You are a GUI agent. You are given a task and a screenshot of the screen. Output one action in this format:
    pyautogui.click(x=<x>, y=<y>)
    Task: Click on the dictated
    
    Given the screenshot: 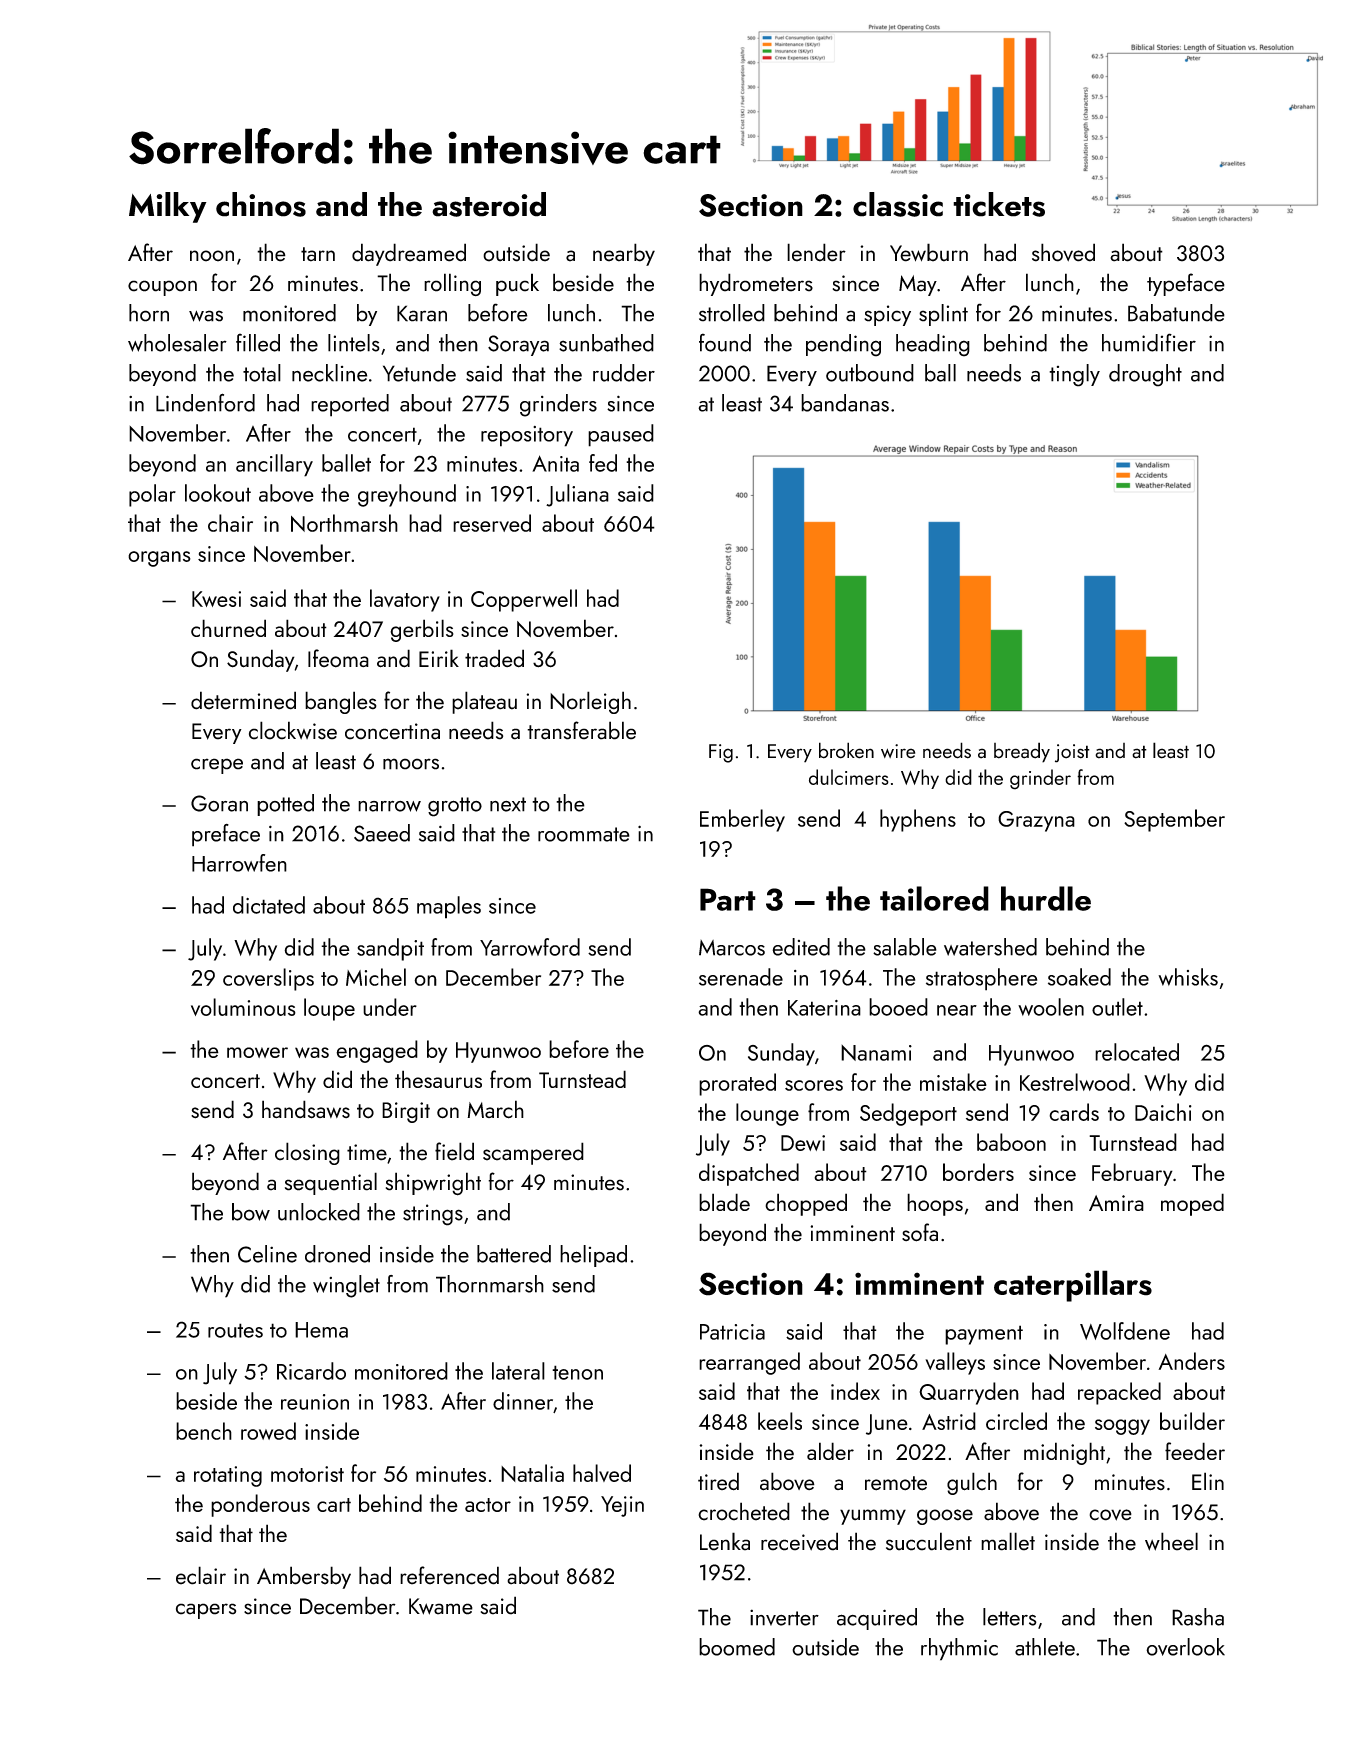 What is the action you would take?
    pyautogui.click(x=269, y=905)
